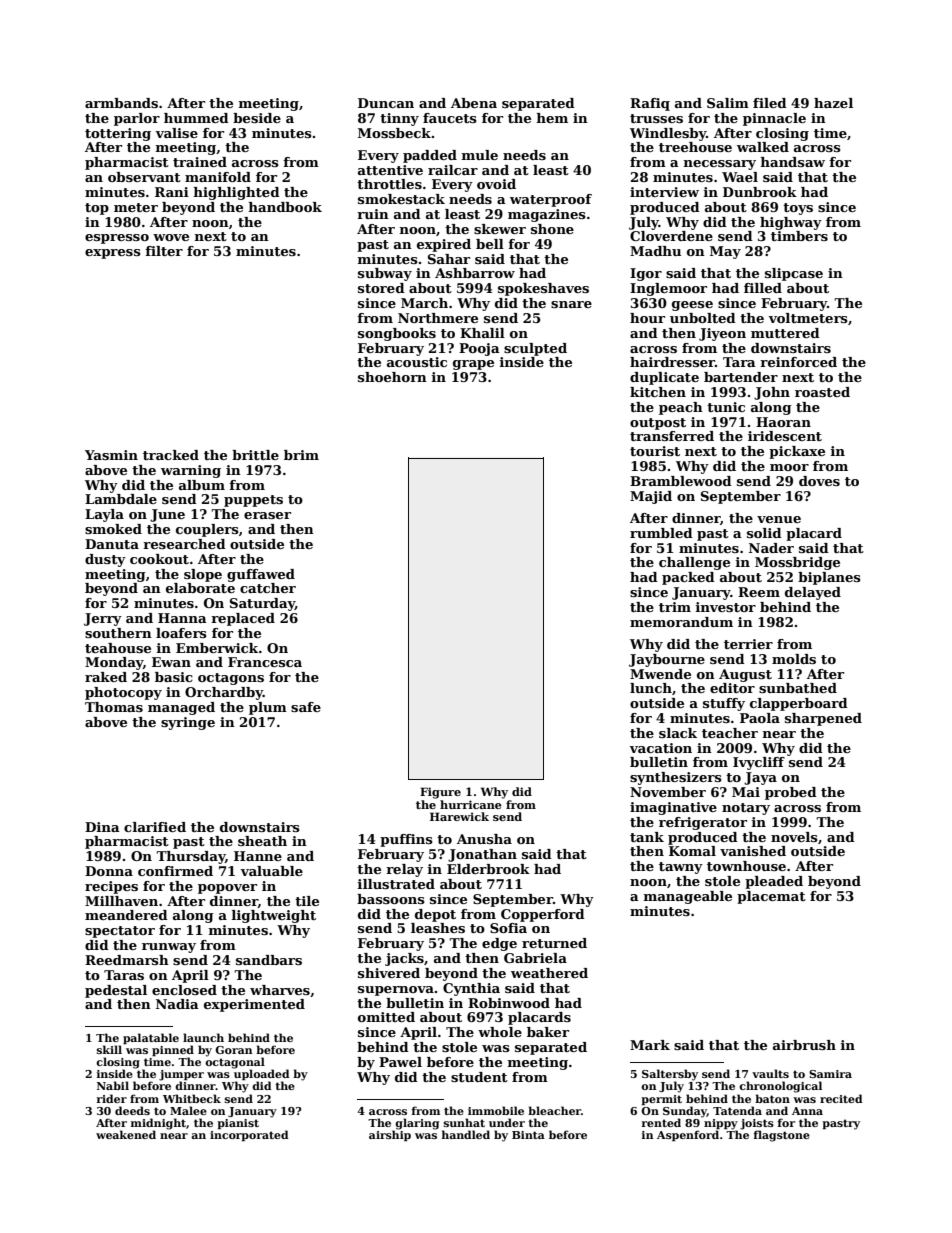  Describe the element at coordinates (126, 1134) in the document. I see `weakened` at that location.
